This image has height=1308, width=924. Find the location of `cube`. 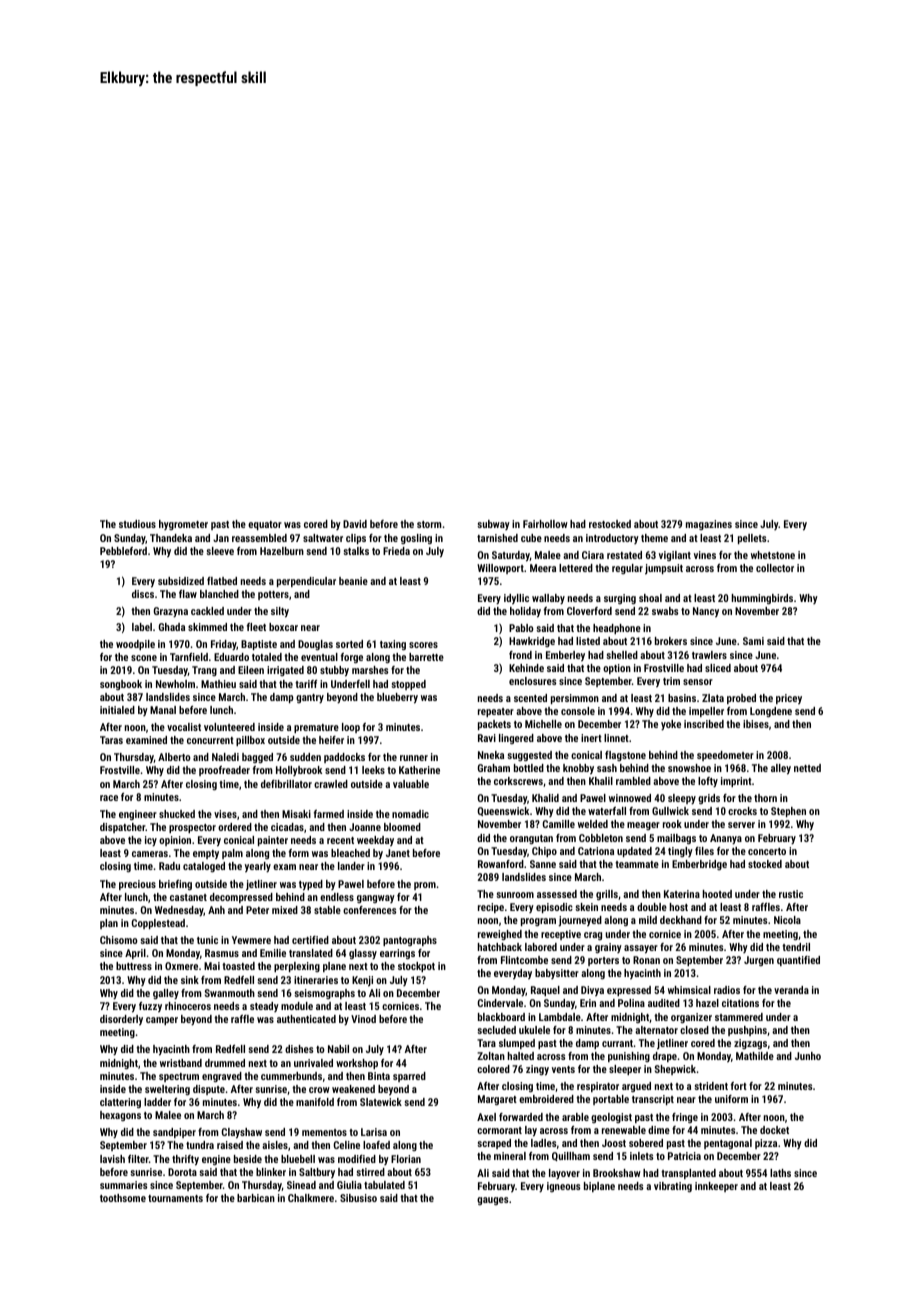

cube is located at coordinates (531, 538).
